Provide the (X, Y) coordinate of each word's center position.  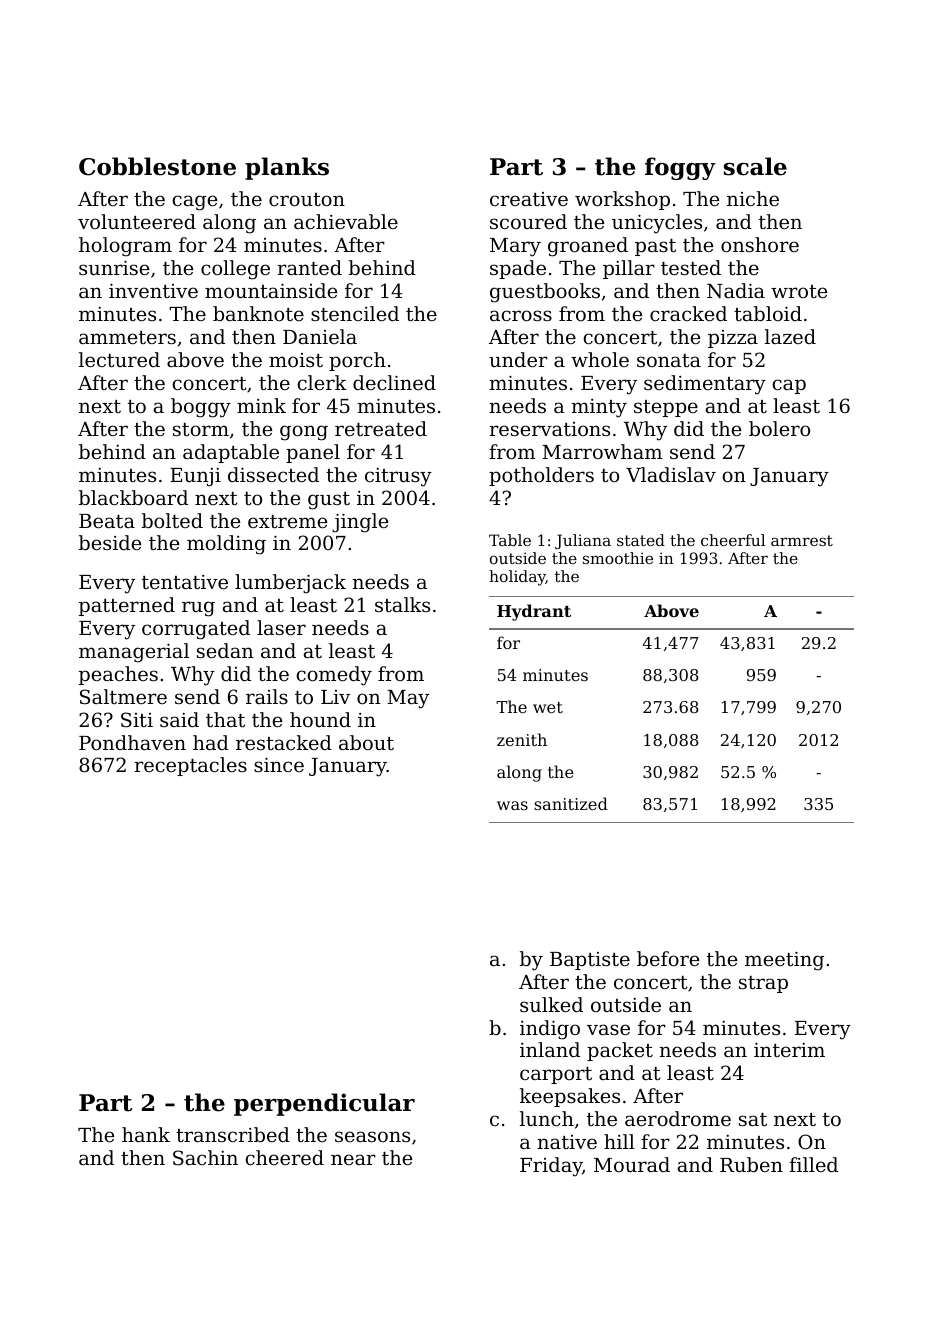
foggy (680, 168)
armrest (802, 540)
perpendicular (324, 1104)
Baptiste (590, 961)
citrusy (398, 477)
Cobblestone (157, 166)
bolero (779, 428)
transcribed (233, 1134)
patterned (127, 606)
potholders (541, 476)
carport (556, 1075)
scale (755, 166)
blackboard (133, 497)
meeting (784, 961)
